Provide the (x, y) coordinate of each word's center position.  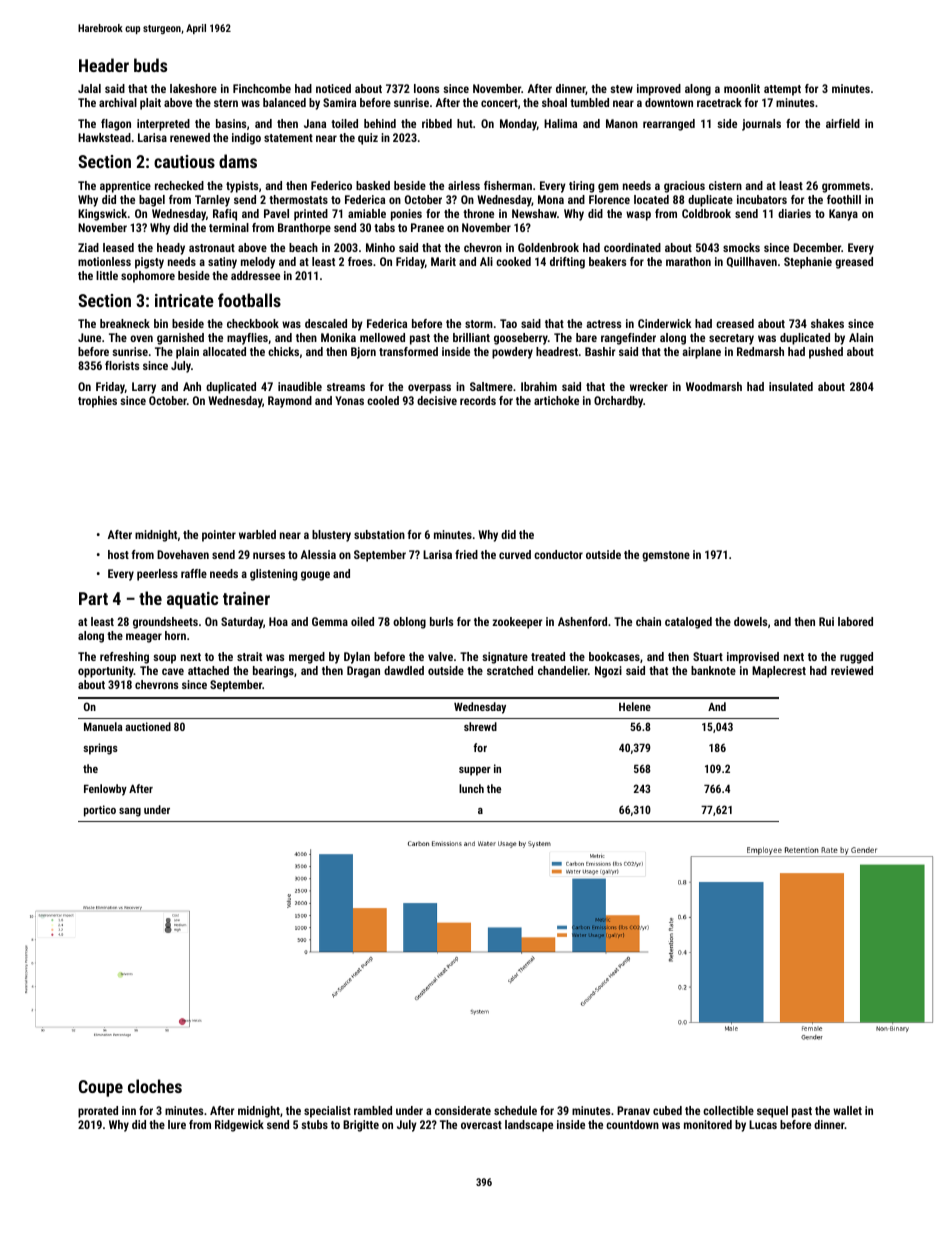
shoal (554, 102)
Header (104, 65)
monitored (708, 1124)
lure (177, 1124)
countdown (632, 1124)
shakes (827, 323)
